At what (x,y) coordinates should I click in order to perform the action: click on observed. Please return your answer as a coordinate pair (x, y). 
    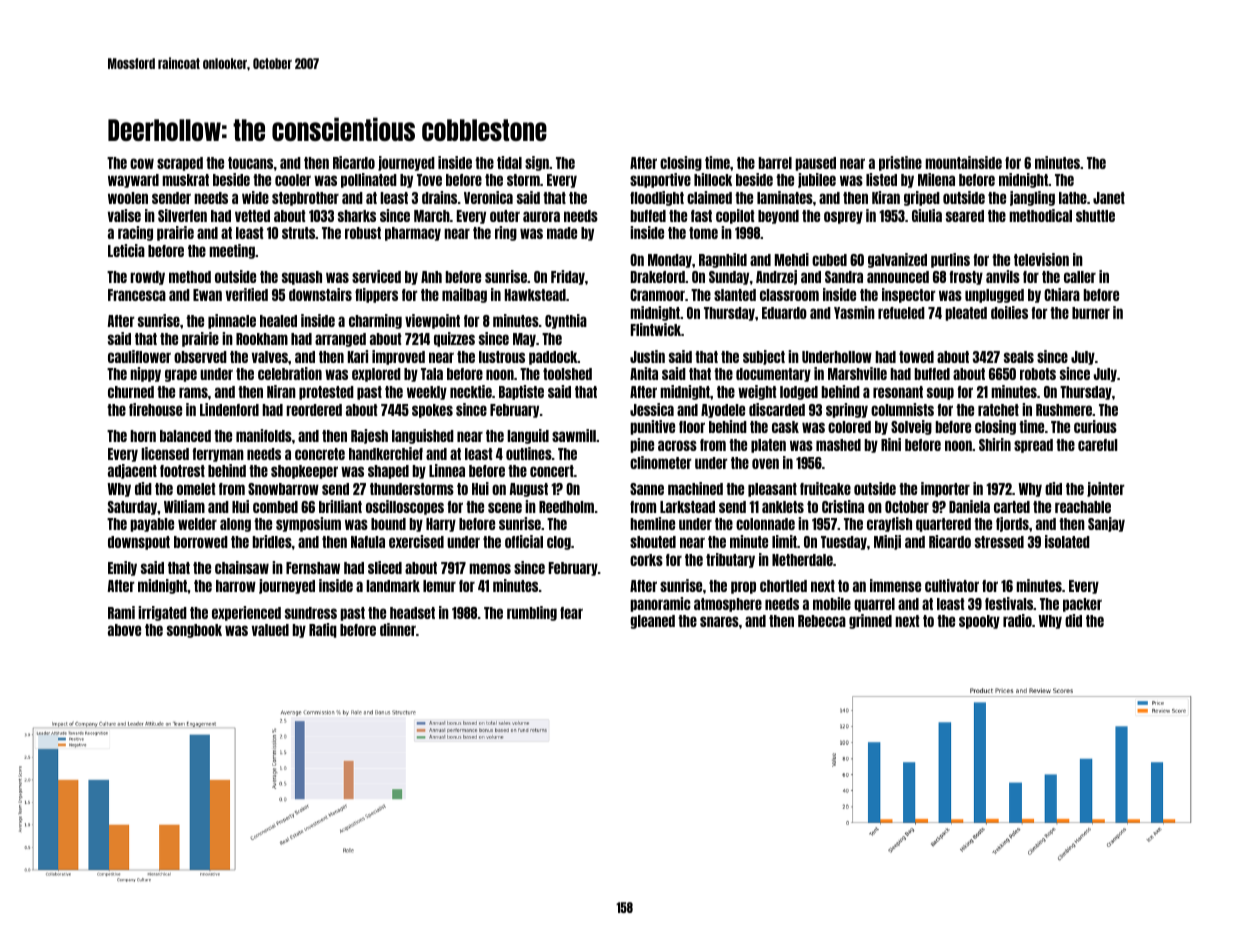
    Looking at the image, I should click on (200, 357).
